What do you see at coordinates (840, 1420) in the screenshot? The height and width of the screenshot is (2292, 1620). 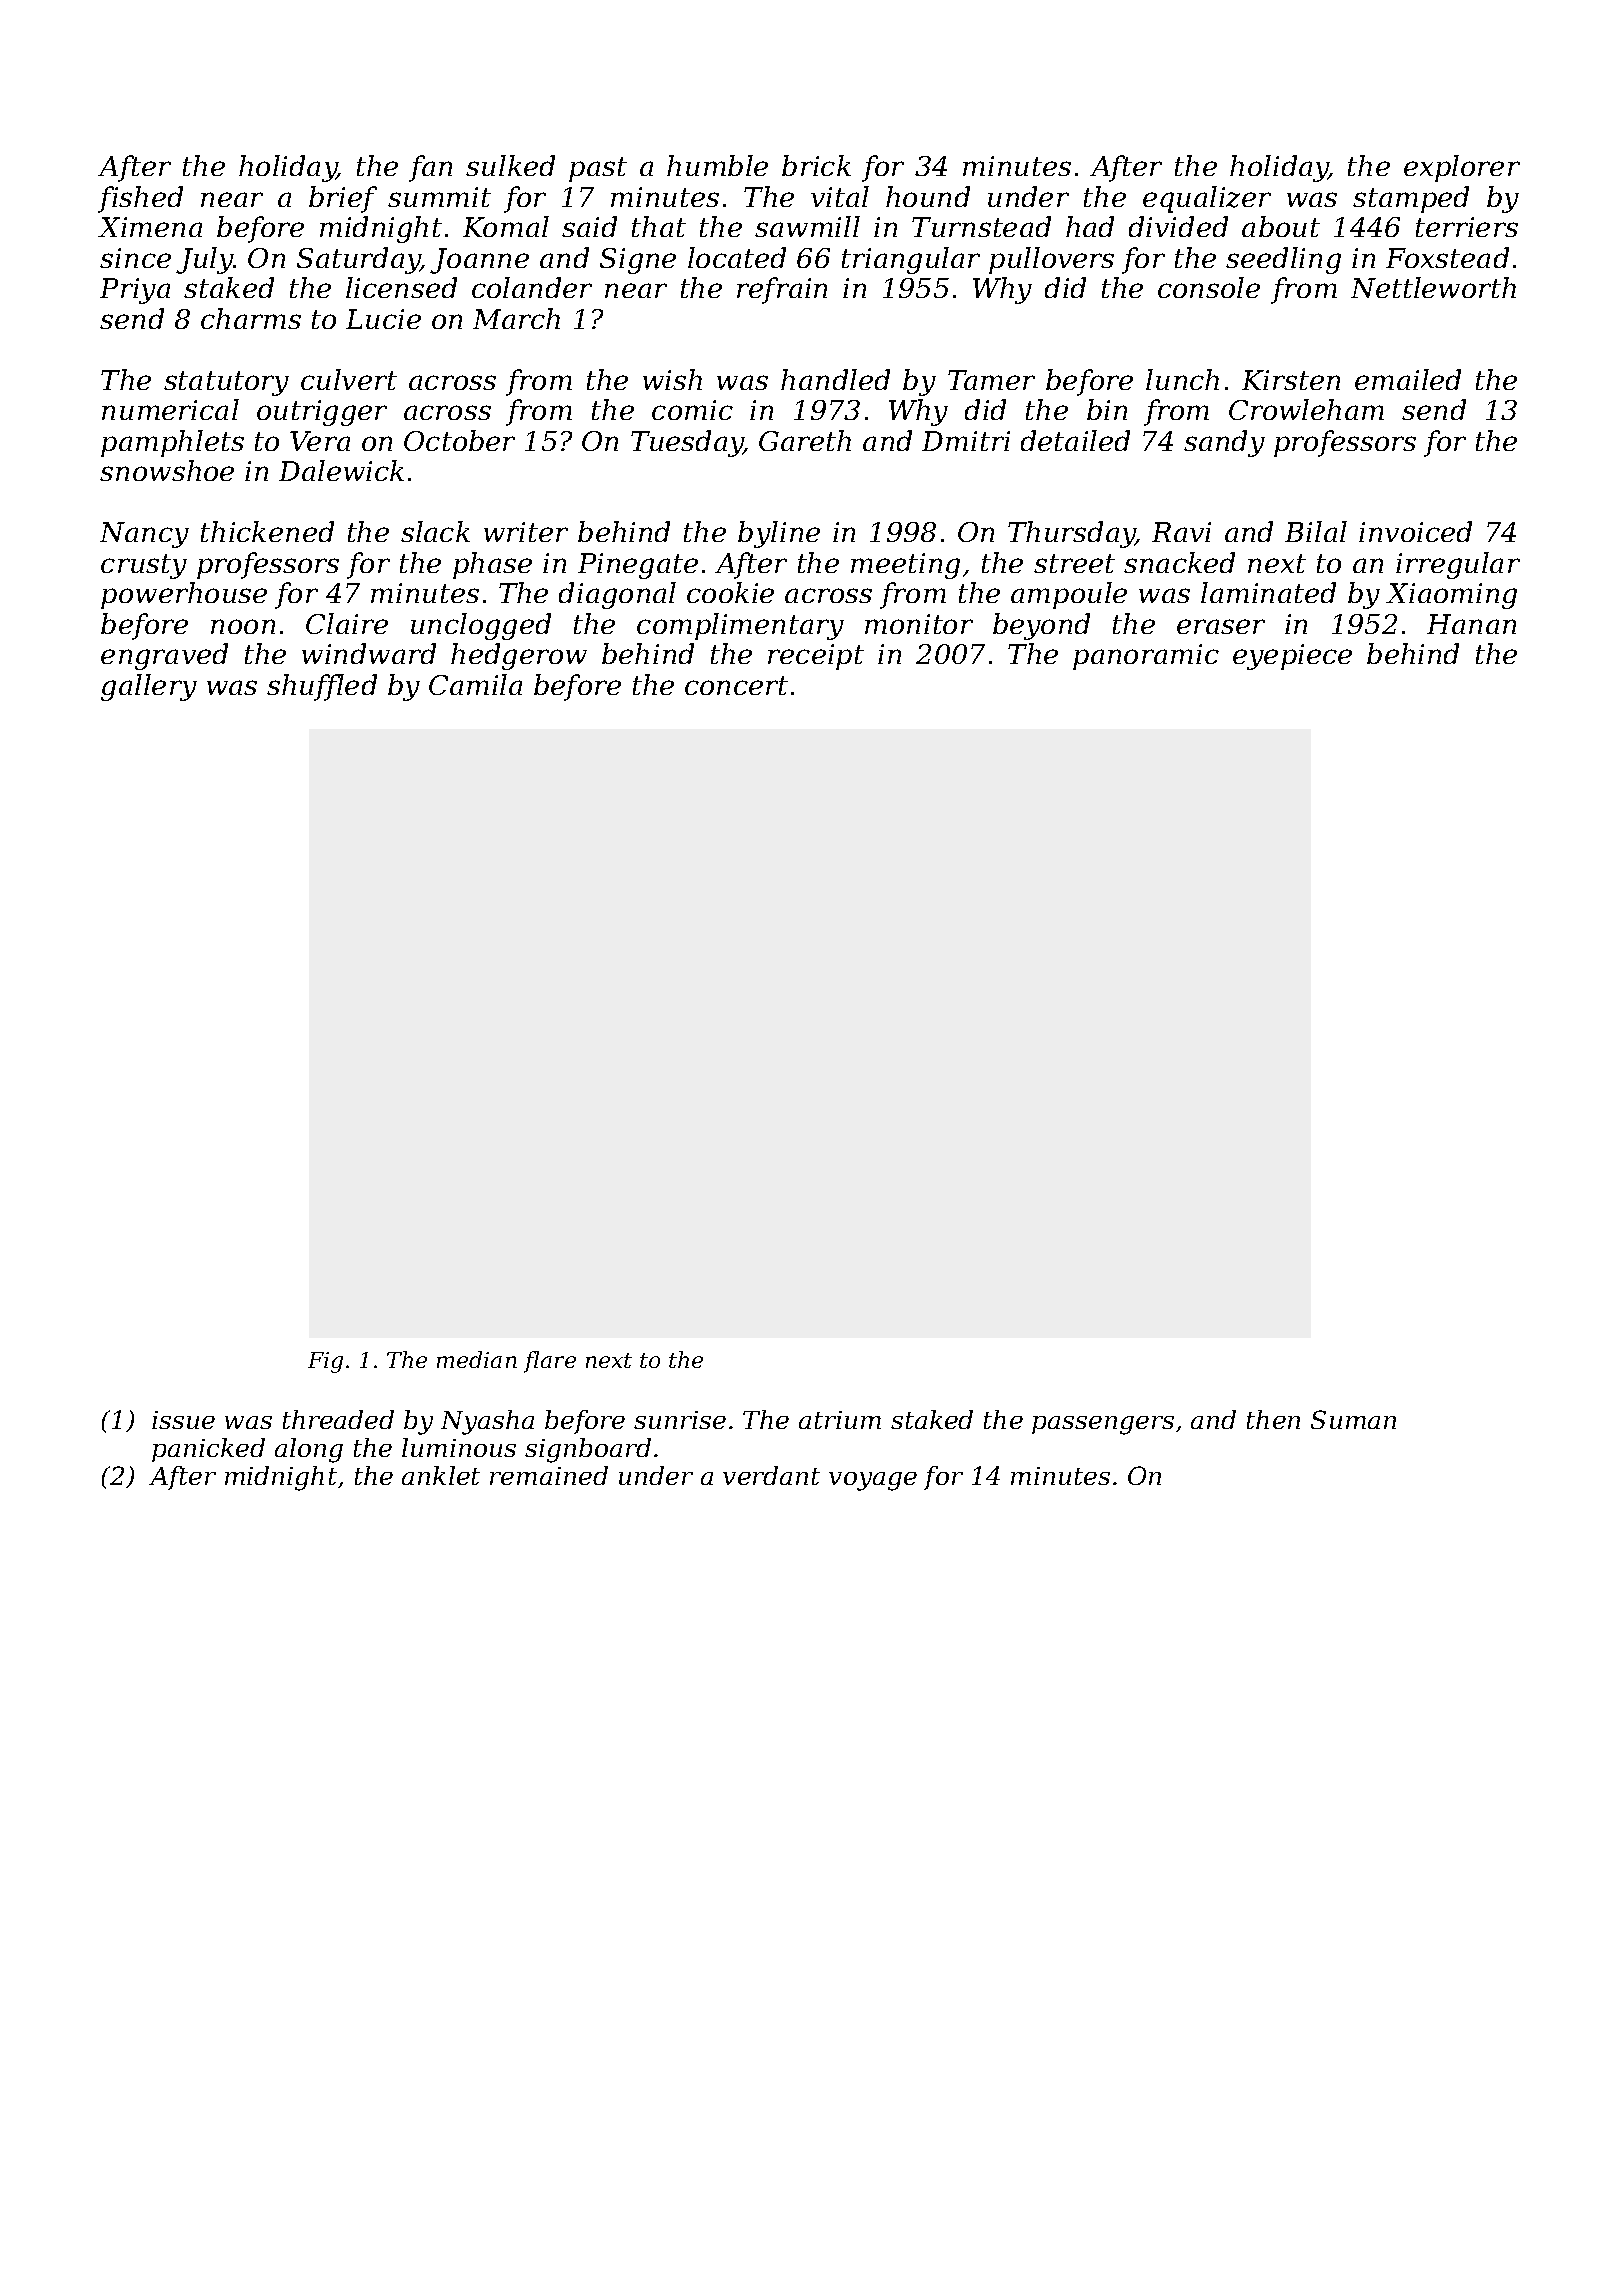 I see `atrium` at bounding box center [840, 1420].
